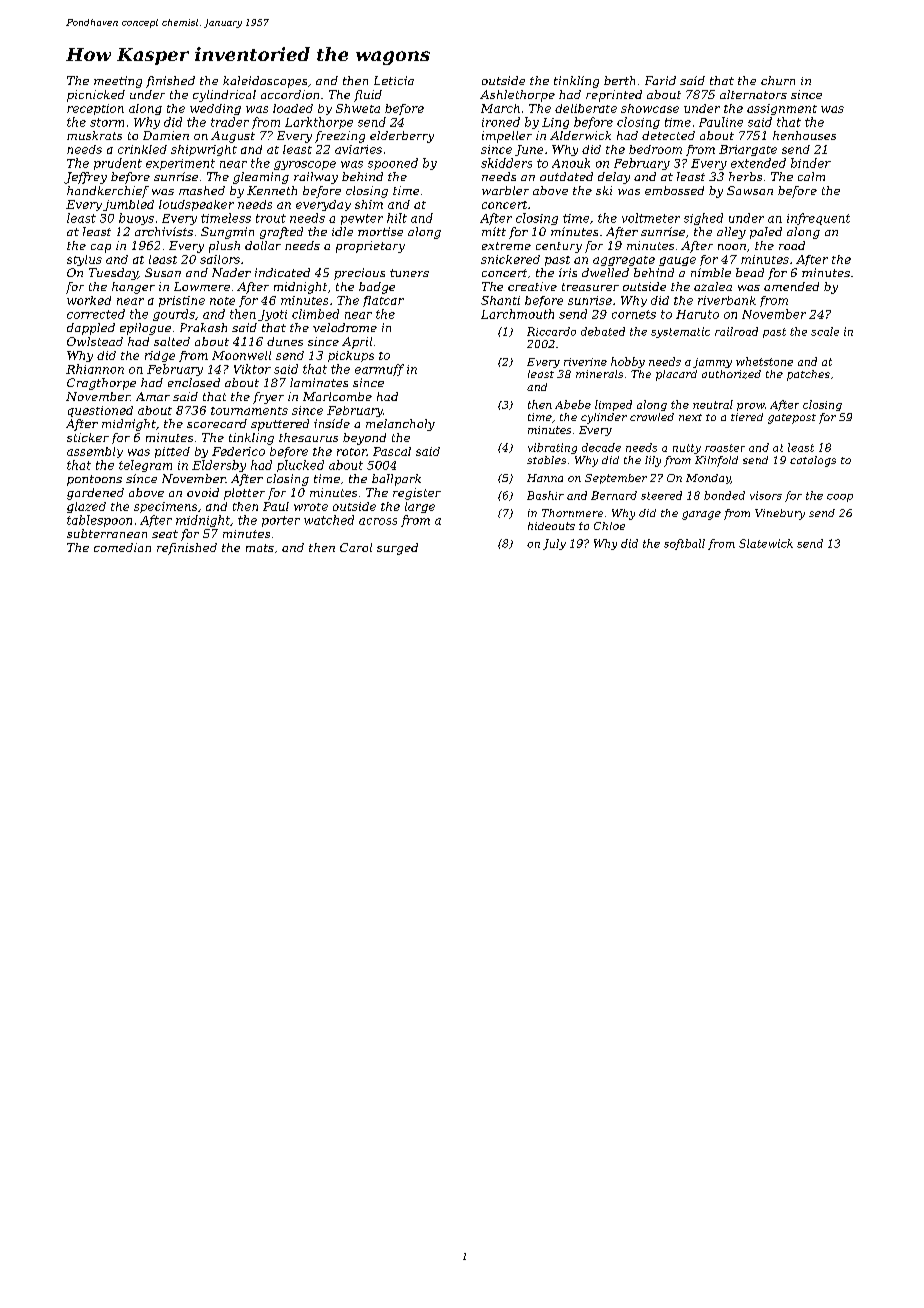  What do you see at coordinates (231, 272) in the screenshot?
I see `Nader` at bounding box center [231, 272].
